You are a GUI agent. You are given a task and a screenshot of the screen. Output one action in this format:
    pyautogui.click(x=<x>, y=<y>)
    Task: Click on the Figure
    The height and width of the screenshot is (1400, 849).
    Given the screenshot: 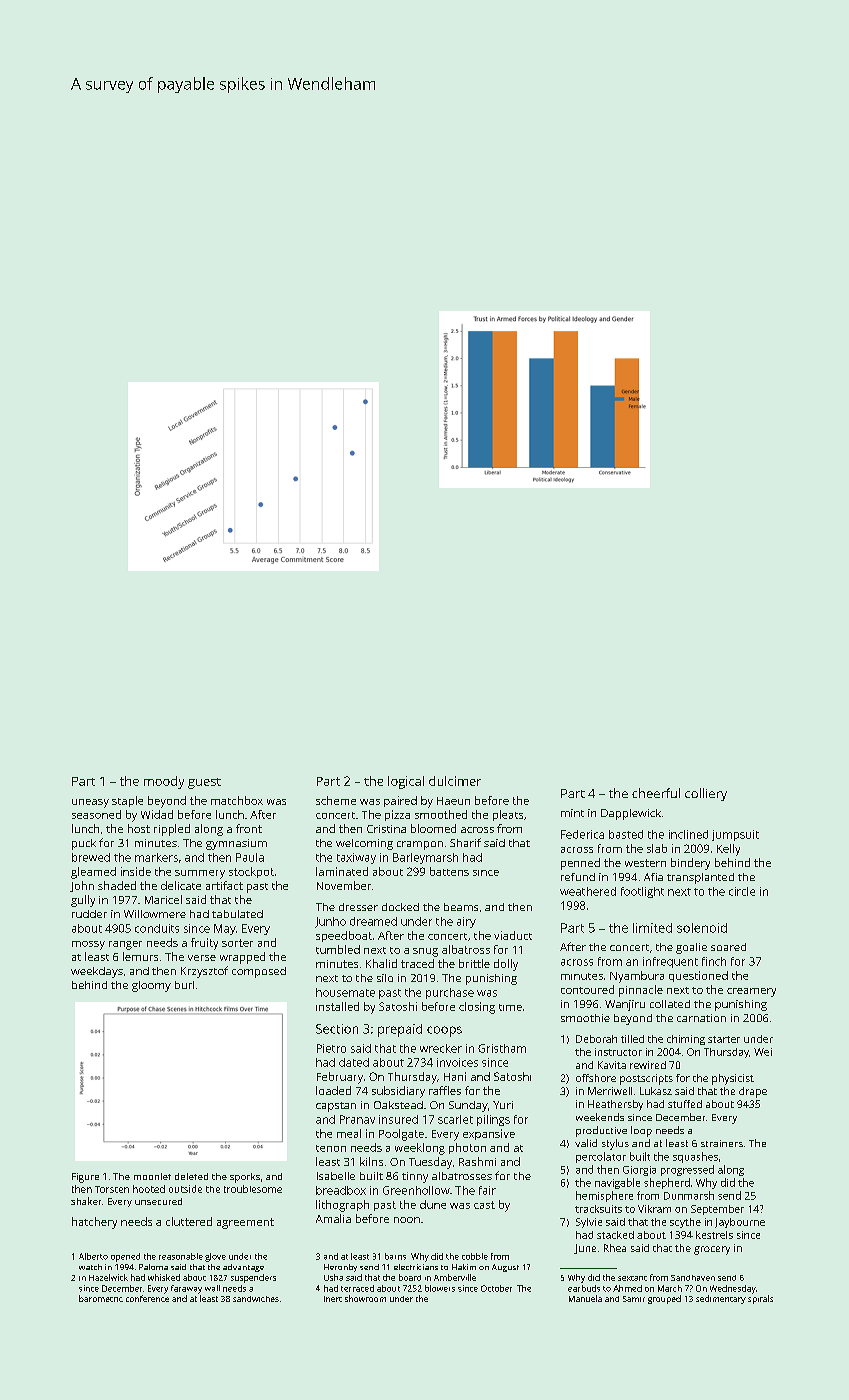 What is the action you would take?
    pyautogui.click(x=85, y=1178)
